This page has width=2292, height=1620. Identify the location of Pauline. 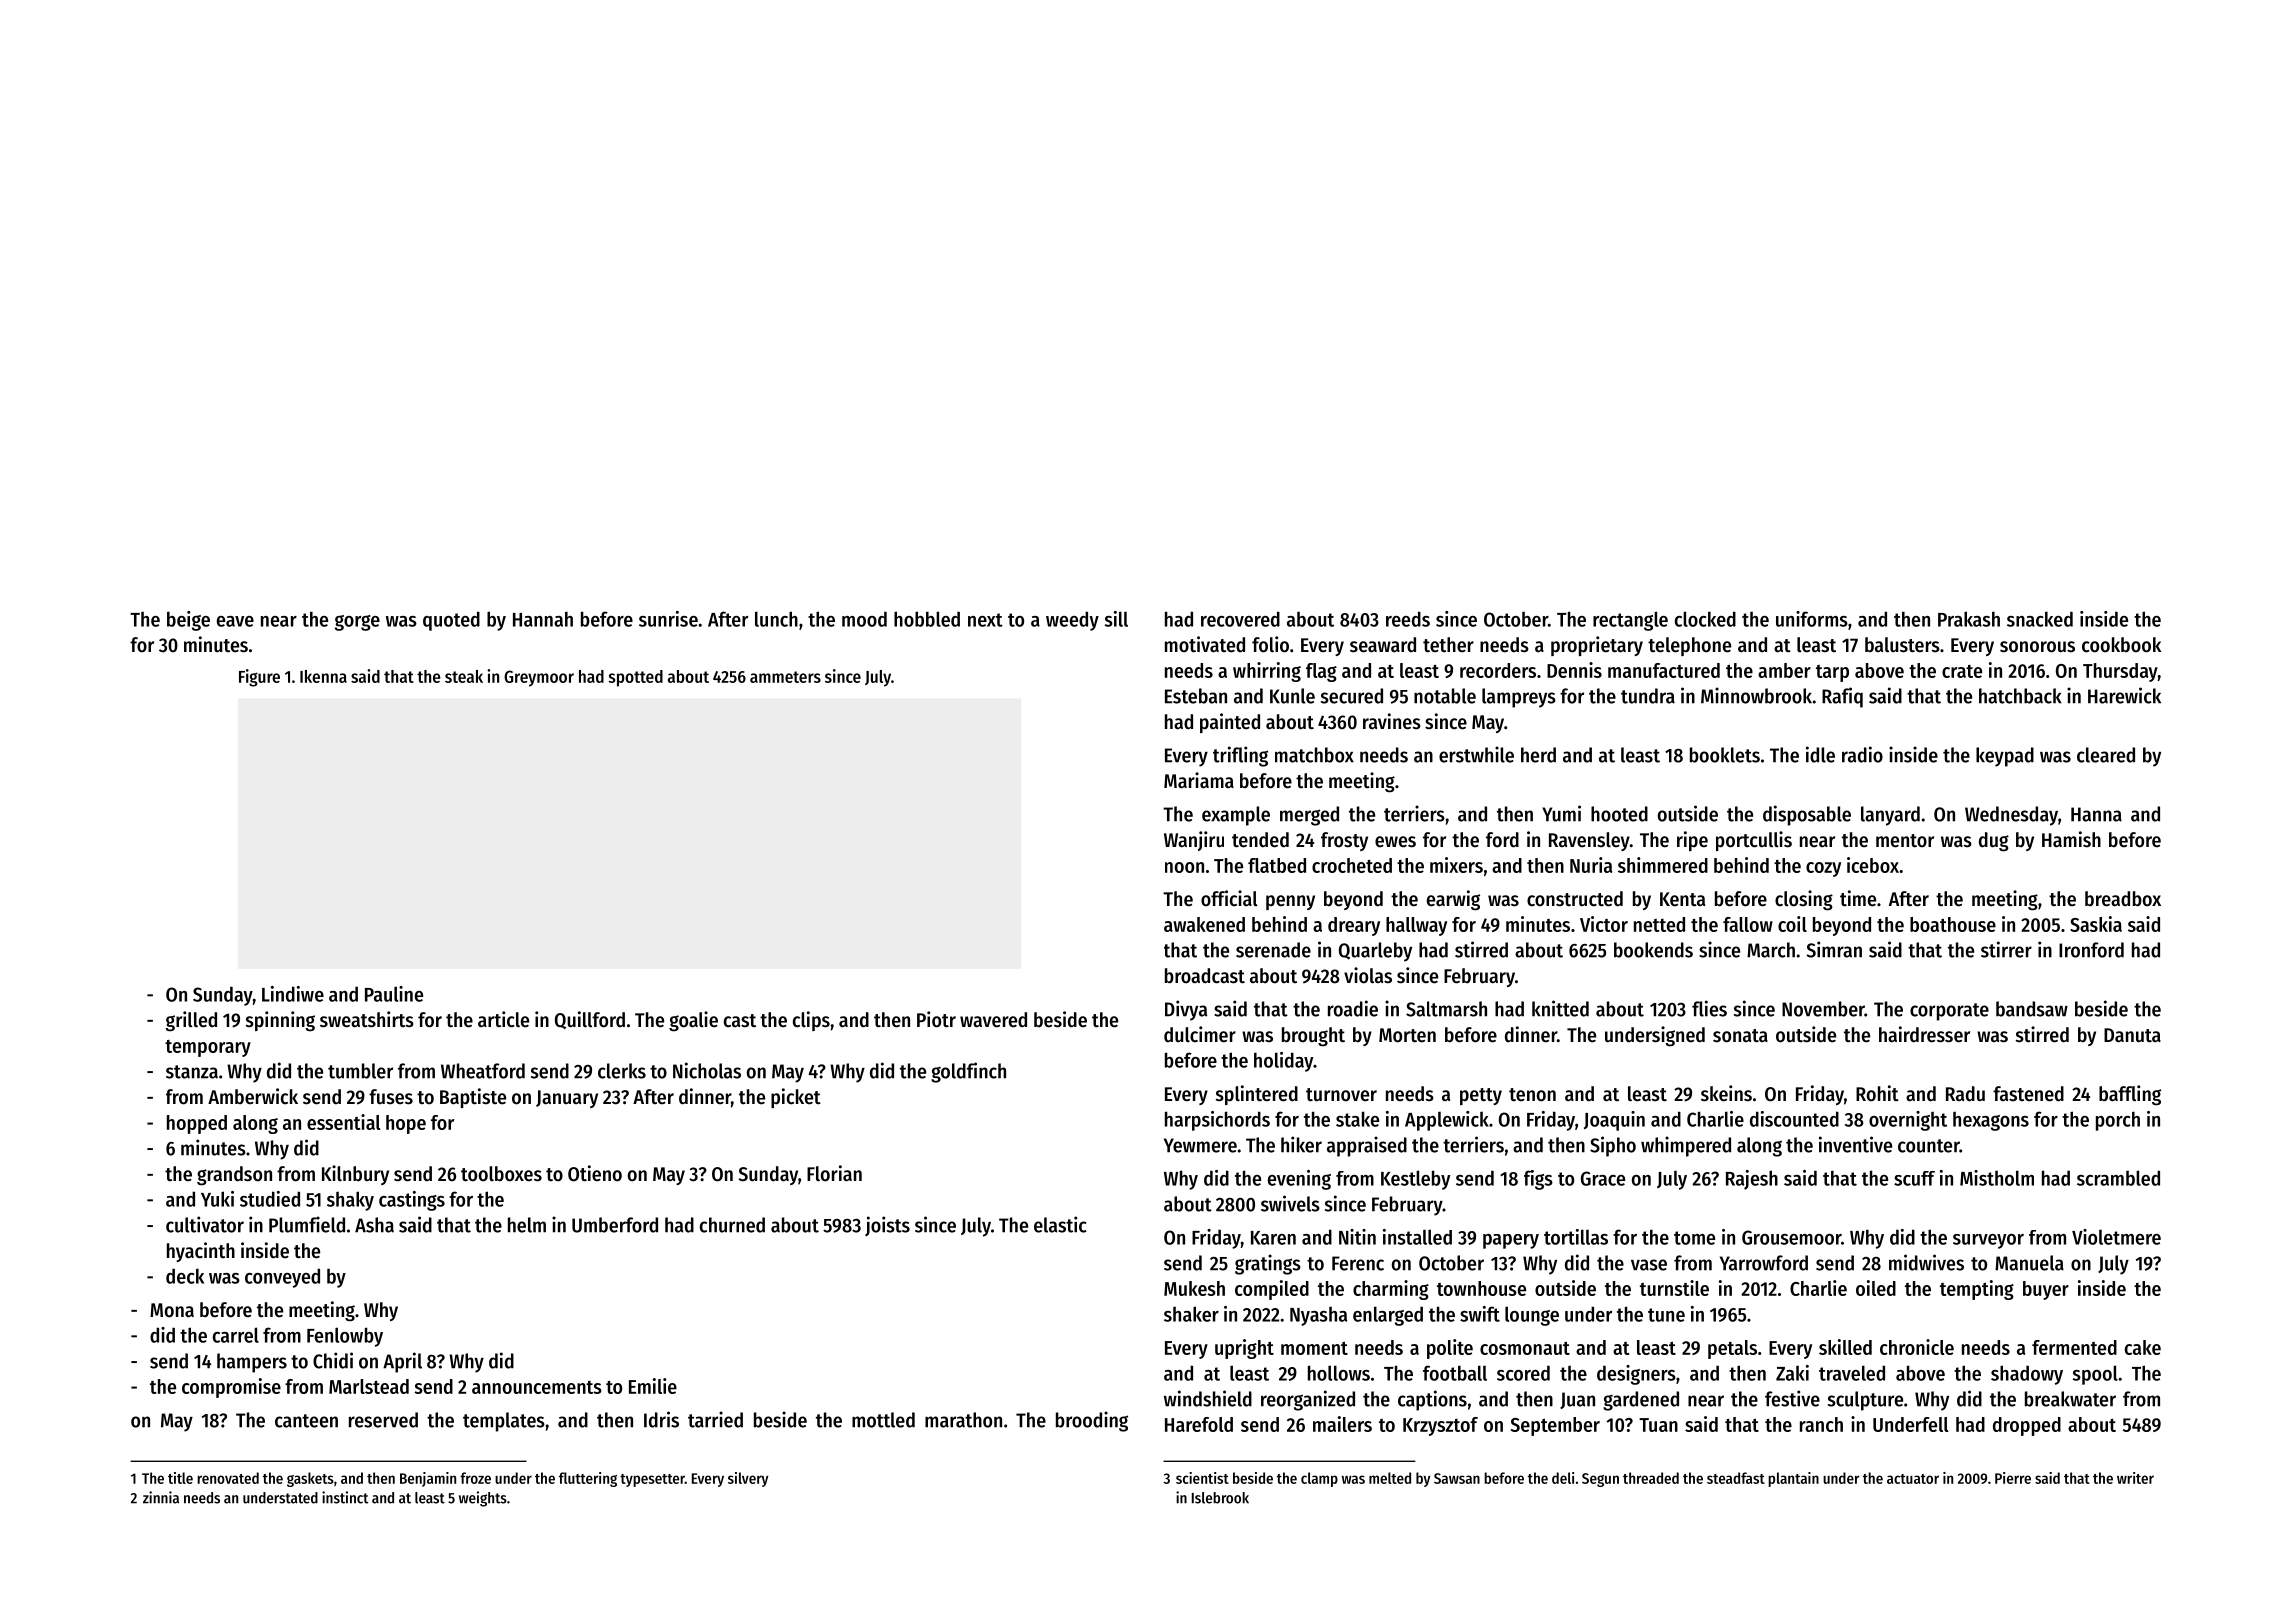
(394, 994).
